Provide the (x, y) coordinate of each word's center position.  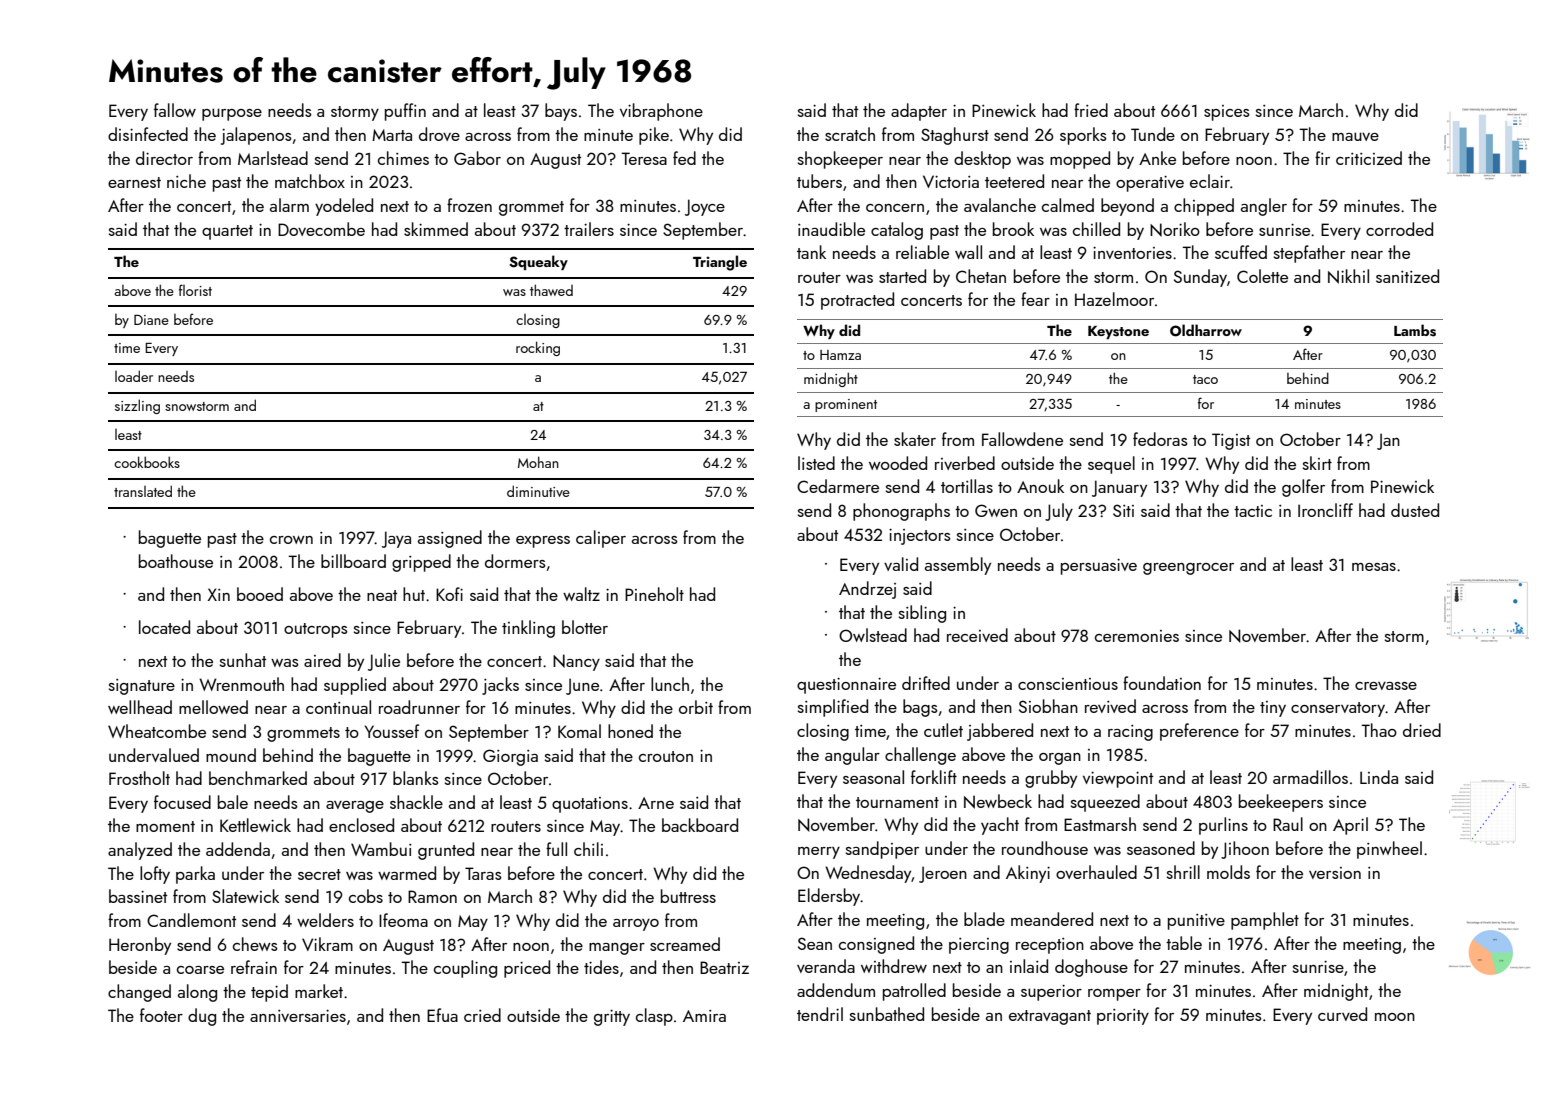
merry (819, 853)
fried (1091, 110)
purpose (232, 114)
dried (1422, 730)
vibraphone (661, 112)
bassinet (138, 896)
